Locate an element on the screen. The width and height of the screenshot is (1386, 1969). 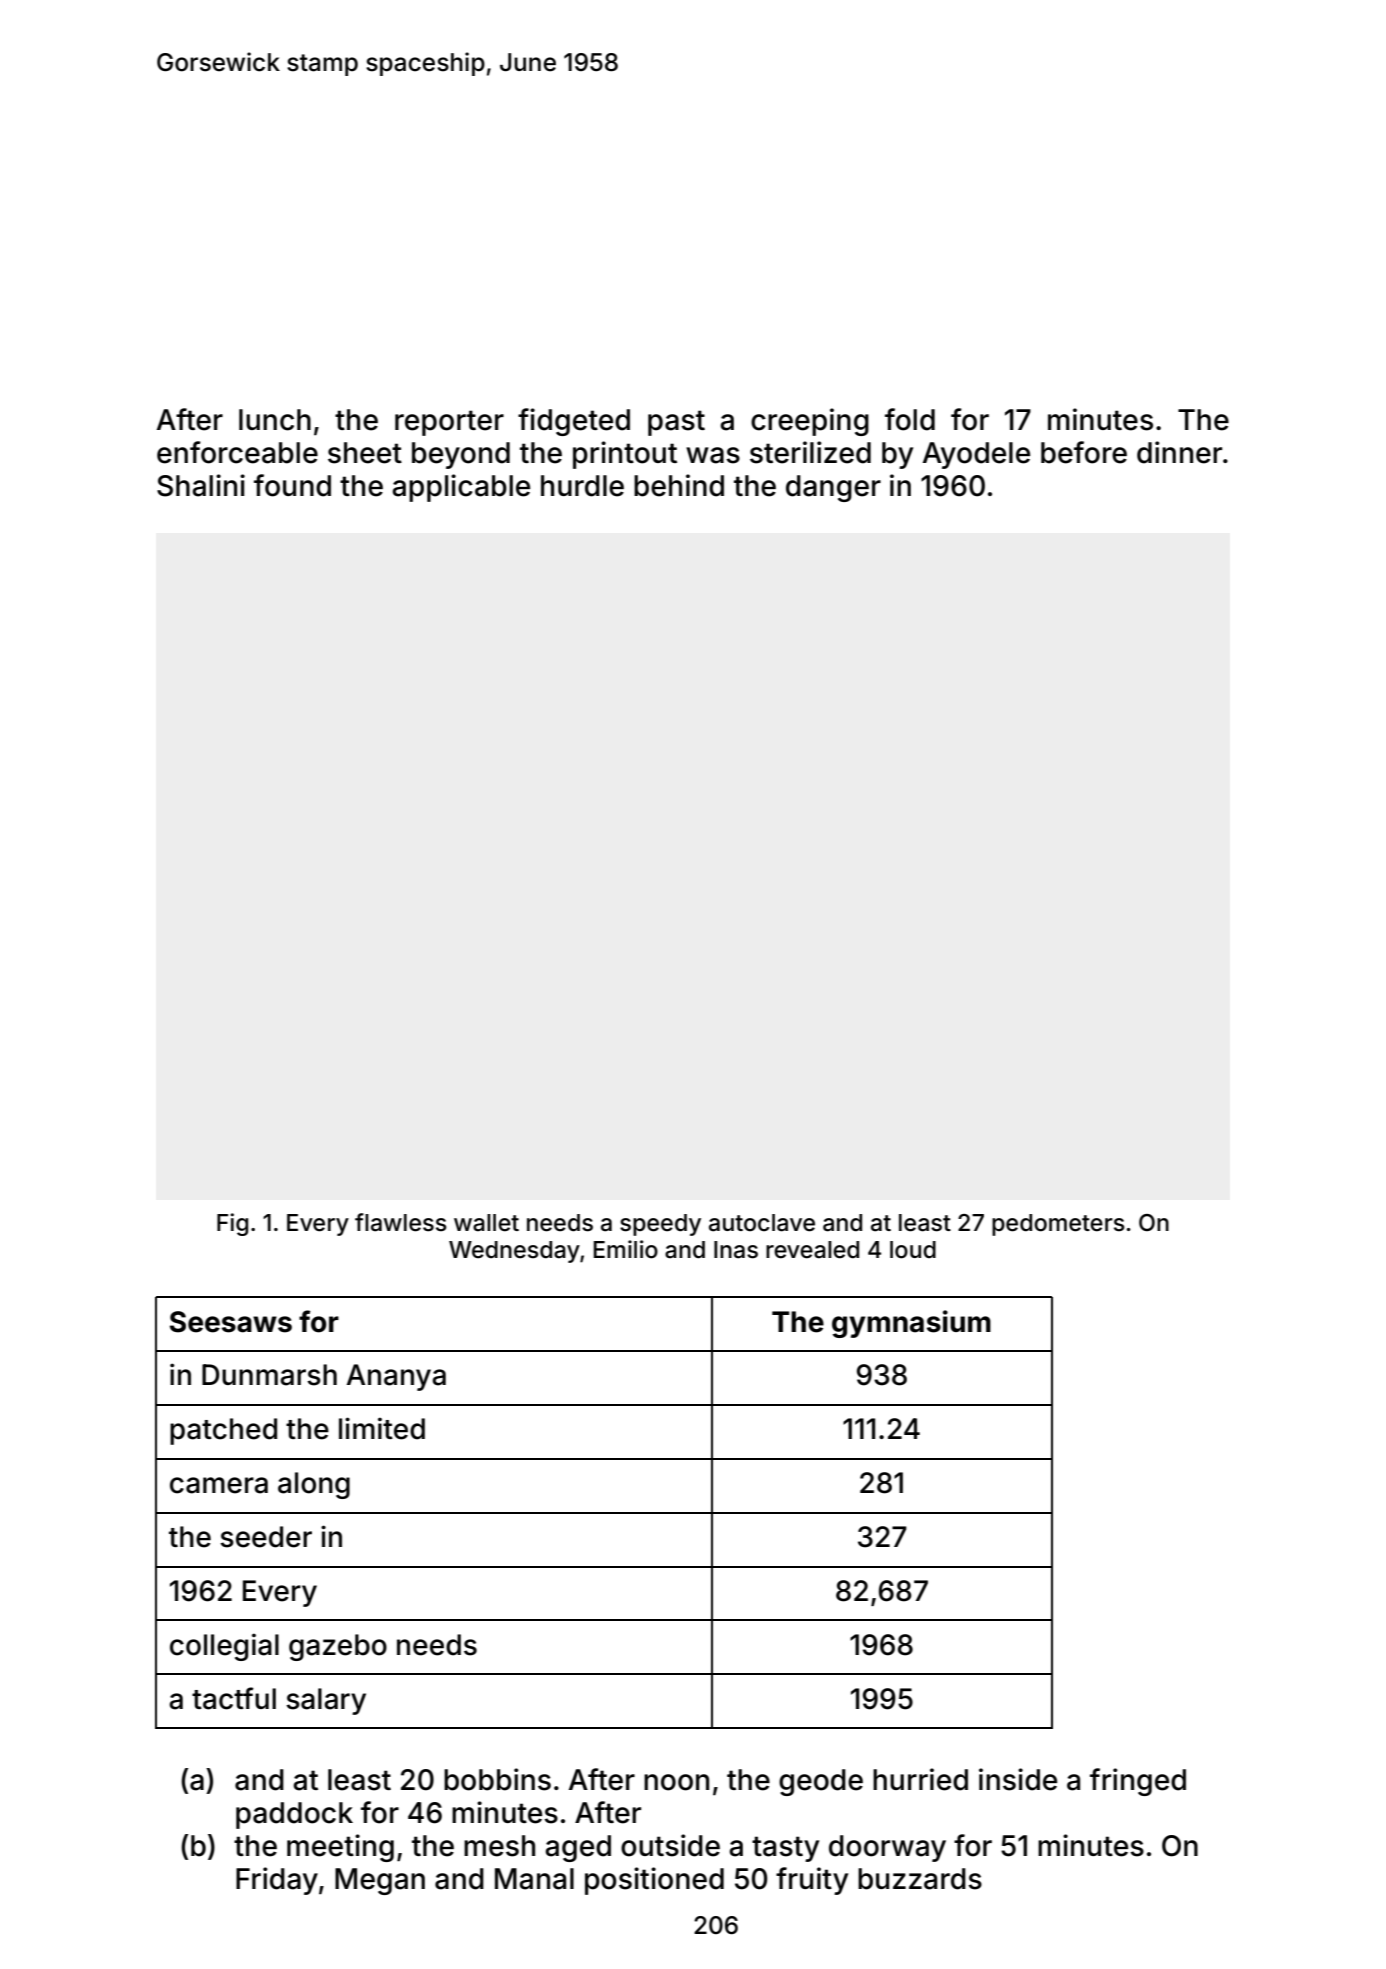
dinner is located at coordinates (1179, 452).
